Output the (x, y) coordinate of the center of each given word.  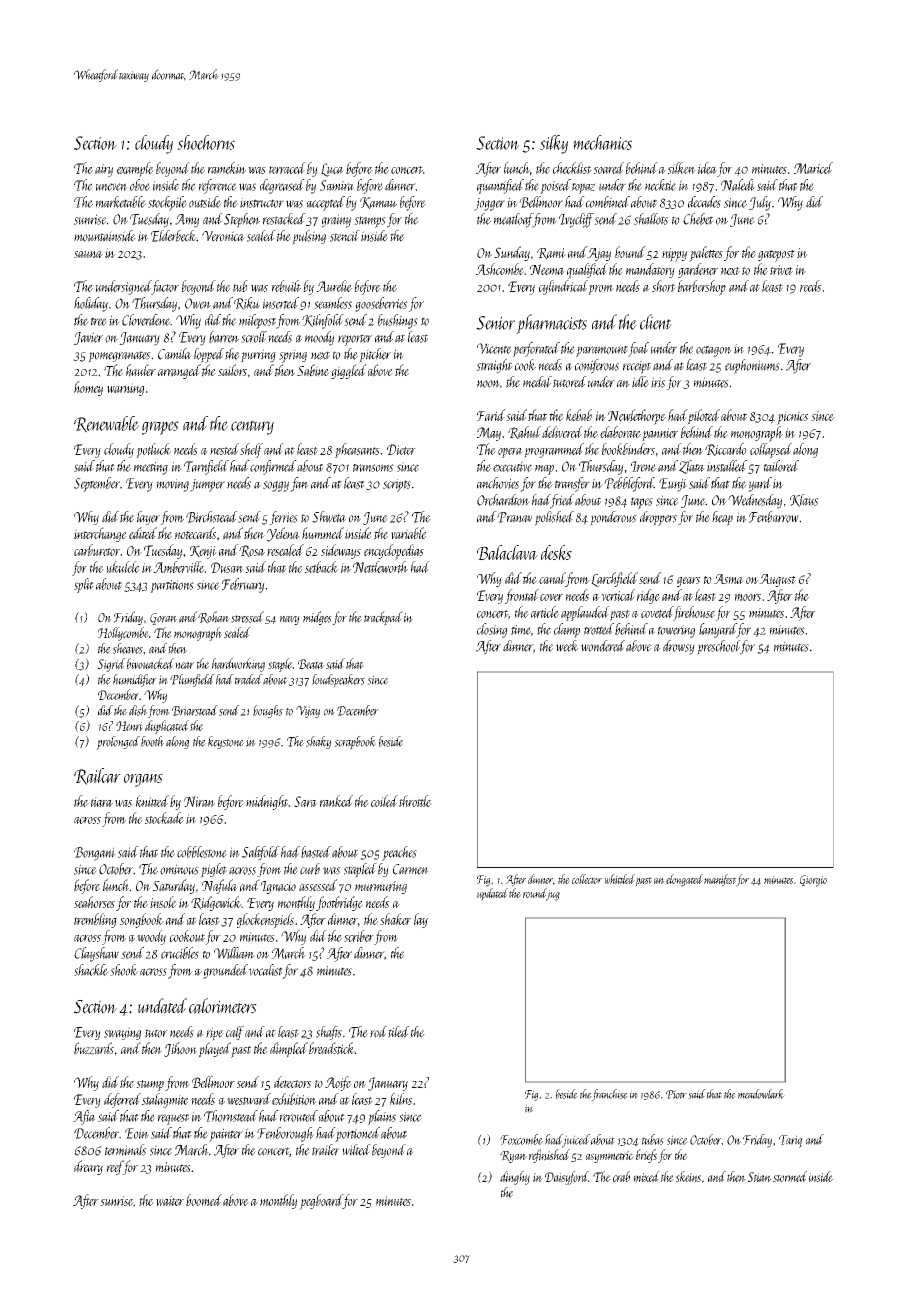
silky (554, 144)
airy (104, 170)
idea (707, 168)
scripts (397, 485)
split (84, 585)
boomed (204, 1200)
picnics (792, 418)
